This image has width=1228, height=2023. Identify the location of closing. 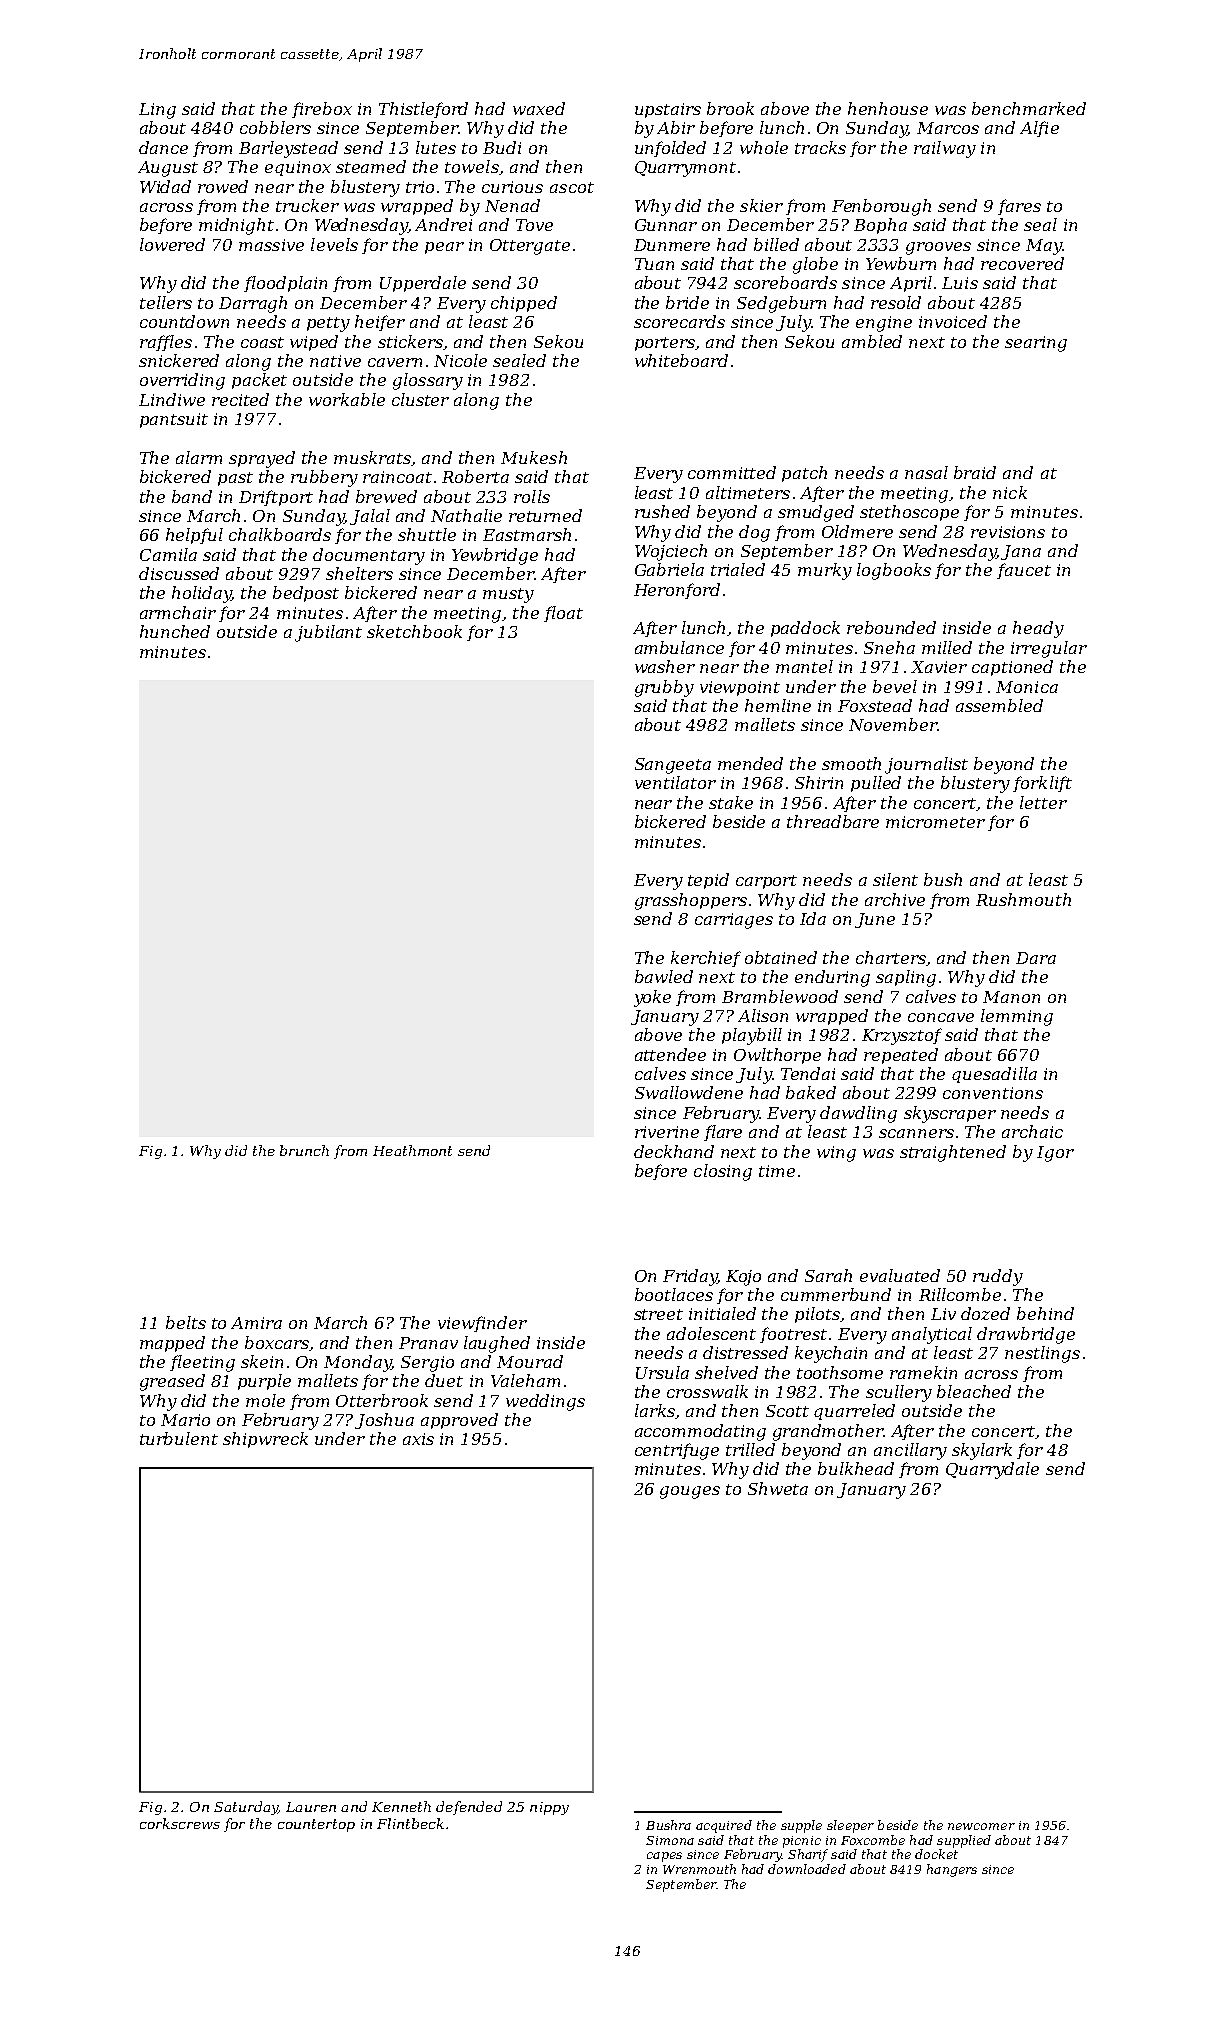
(723, 1172).
